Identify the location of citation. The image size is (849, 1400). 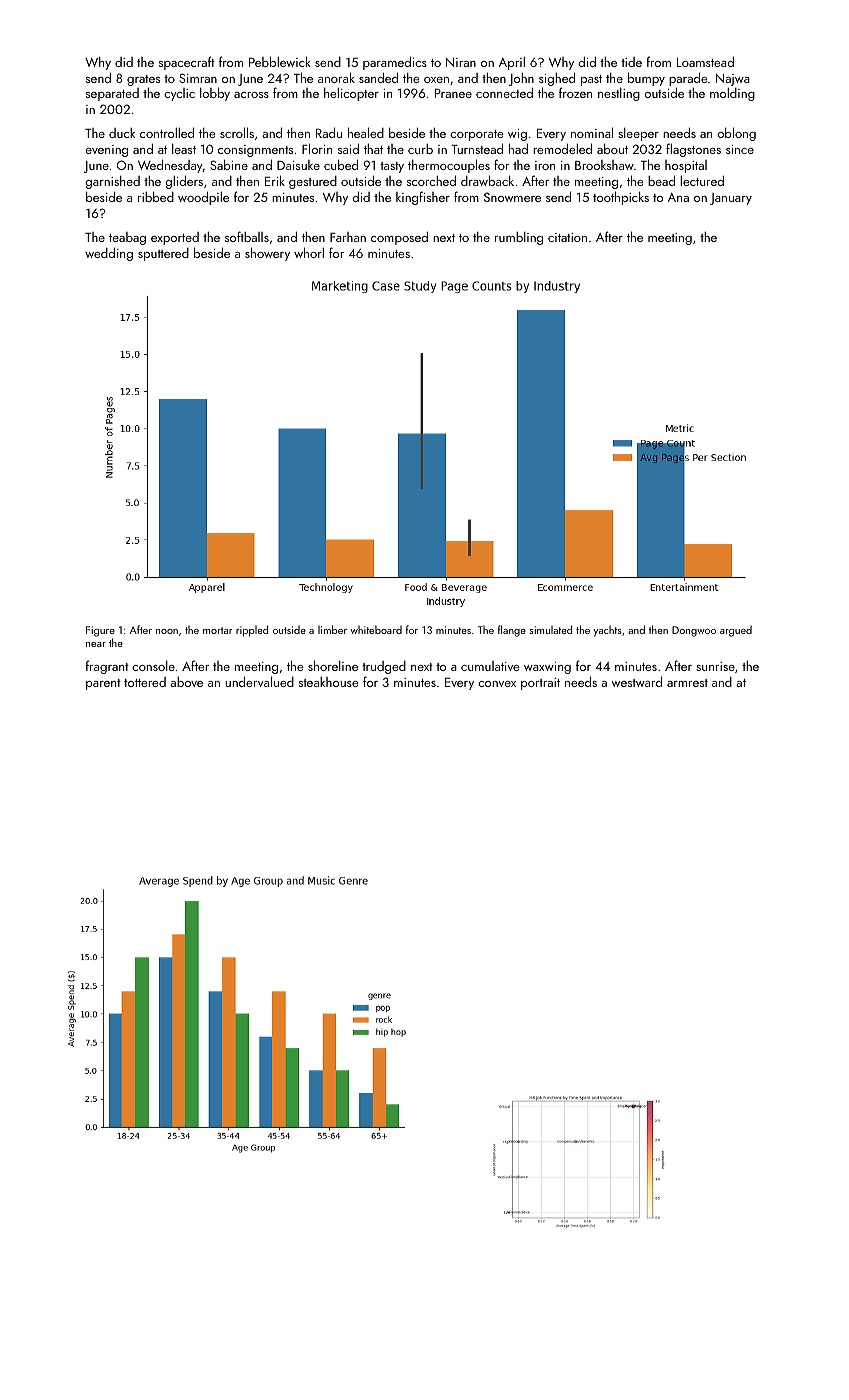
(567, 237).
